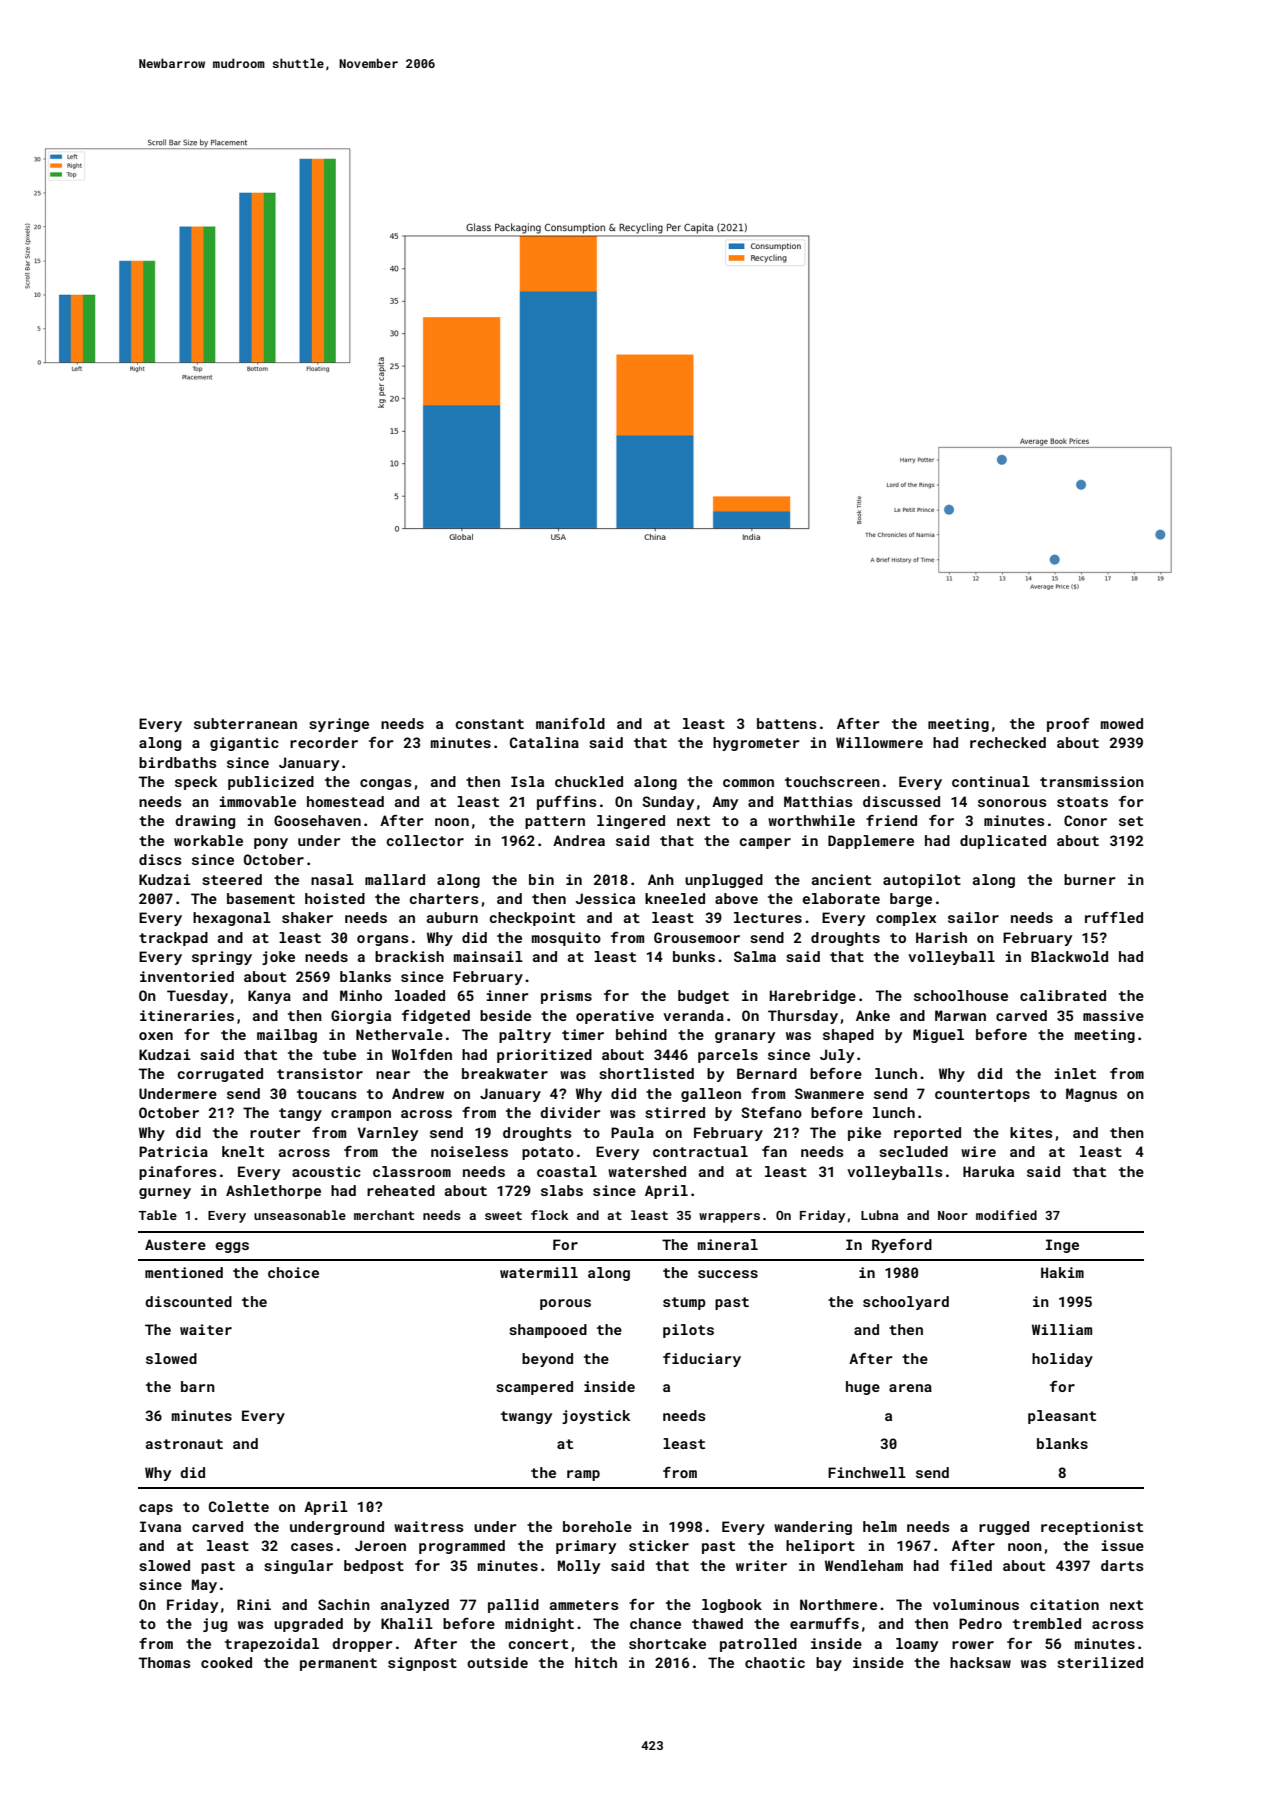  I want to click on singular, so click(298, 1567).
